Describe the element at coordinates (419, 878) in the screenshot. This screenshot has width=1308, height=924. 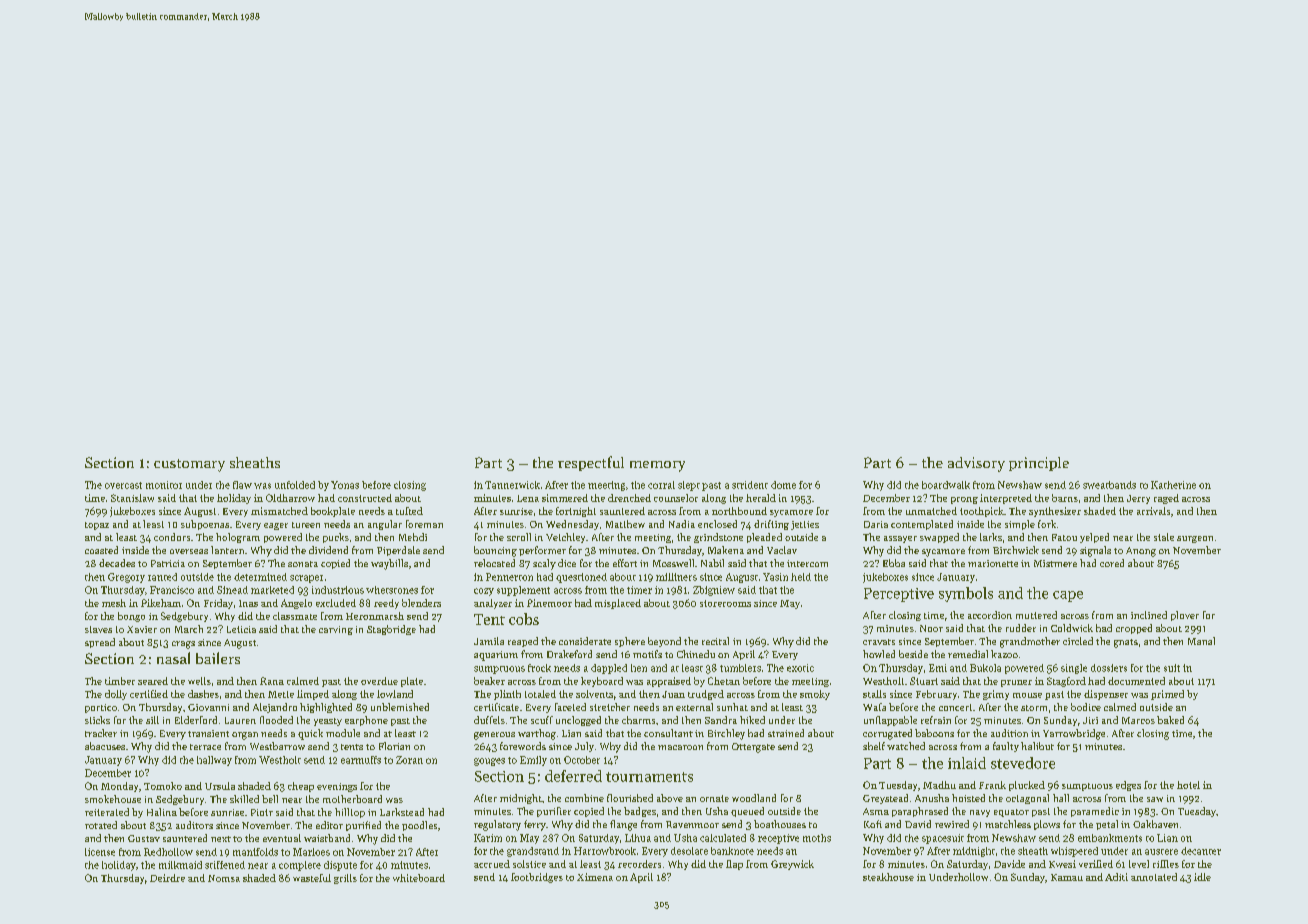
I see `whiteboard` at that location.
